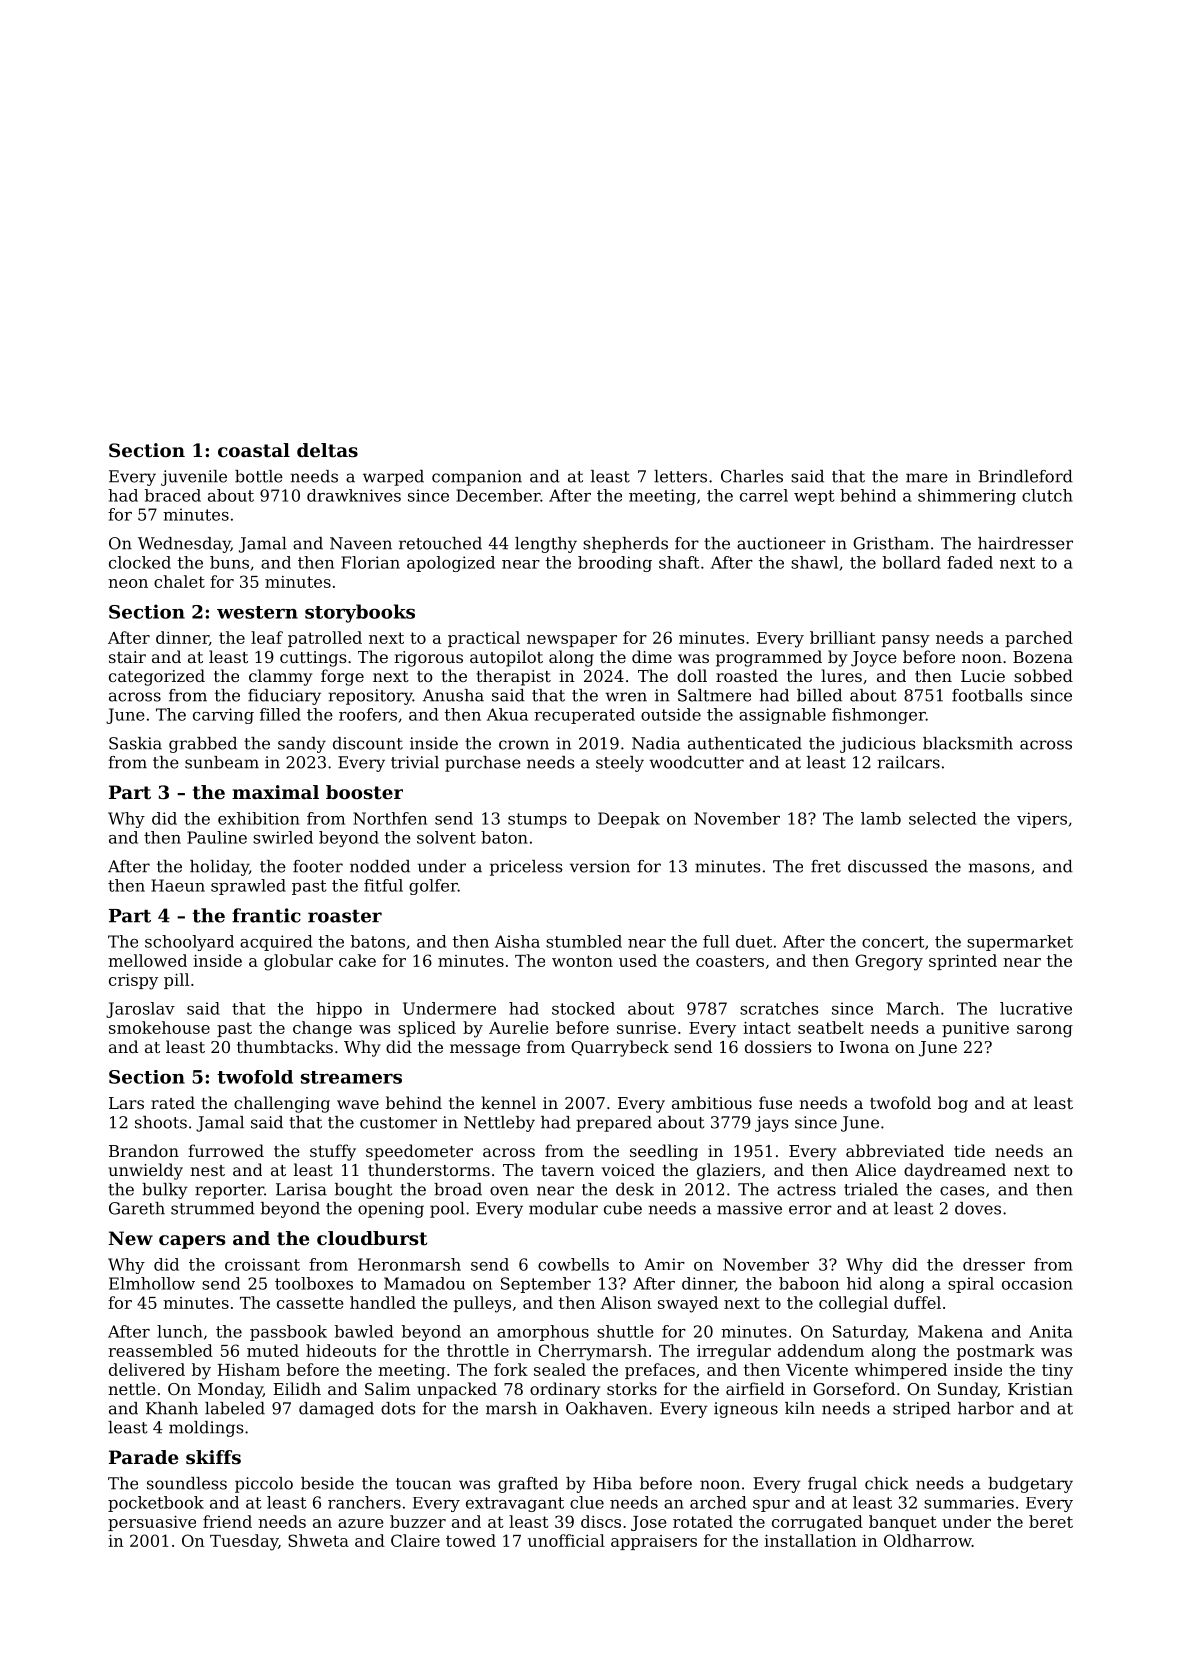  What do you see at coordinates (213, 1457) in the page?
I see `skiffs` at bounding box center [213, 1457].
